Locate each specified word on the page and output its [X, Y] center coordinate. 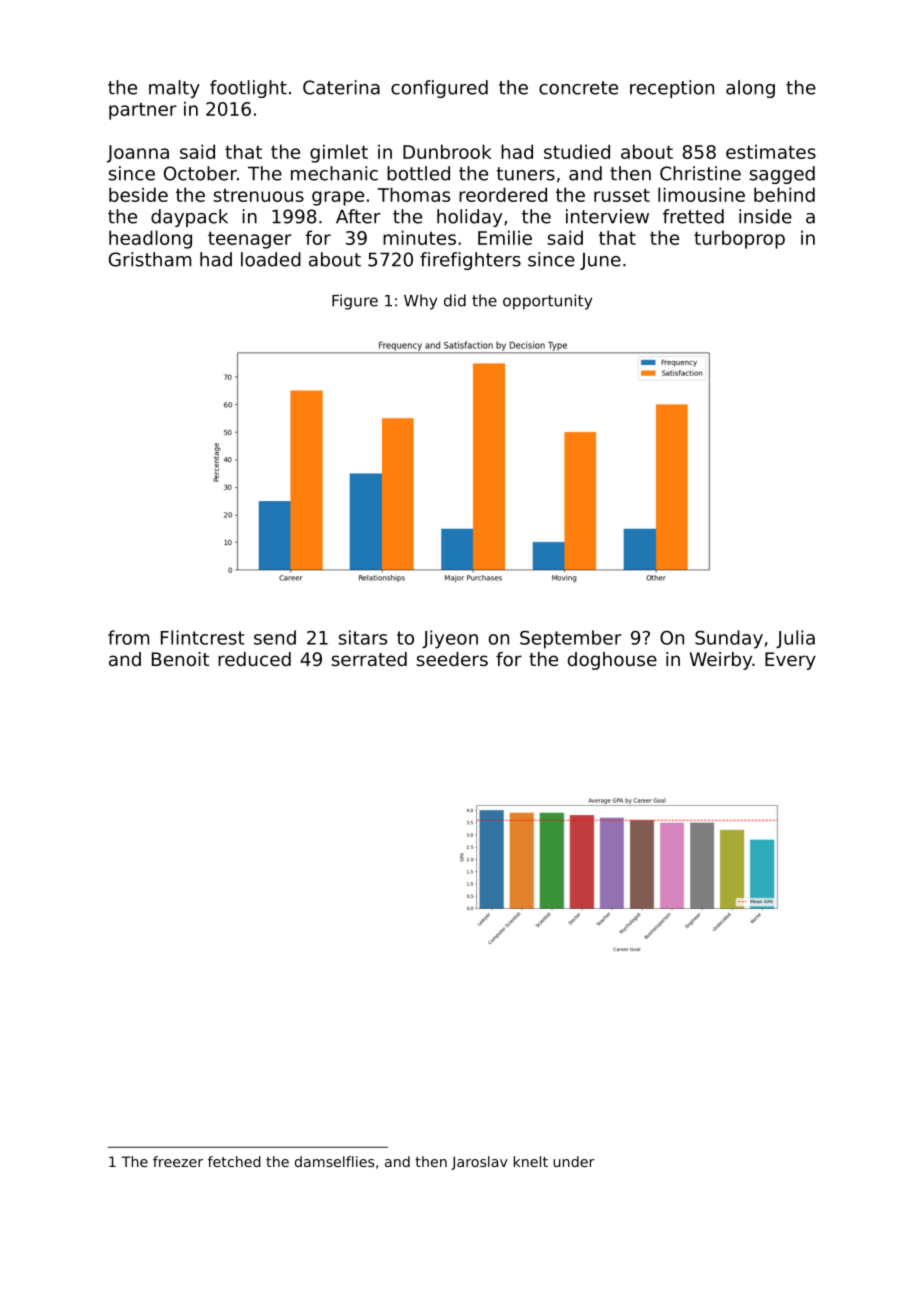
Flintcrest [203, 637]
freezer [178, 1161]
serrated [369, 659]
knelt [531, 1161]
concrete [578, 88]
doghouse [612, 661]
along [750, 89]
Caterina [341, 87]
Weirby [721, 661]
